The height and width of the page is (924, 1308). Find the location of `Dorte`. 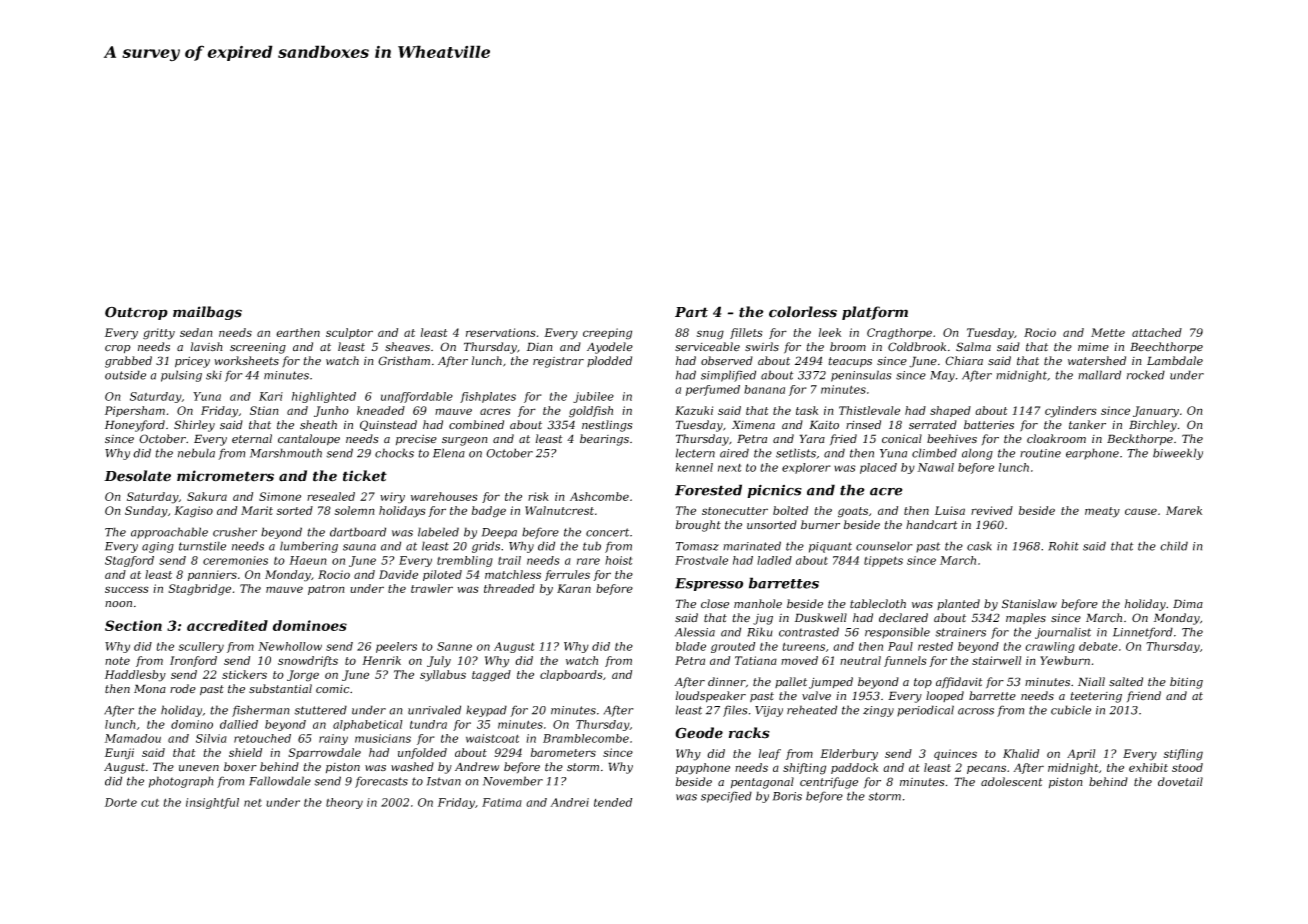

Dorte is located at coordinates (121, 802).
